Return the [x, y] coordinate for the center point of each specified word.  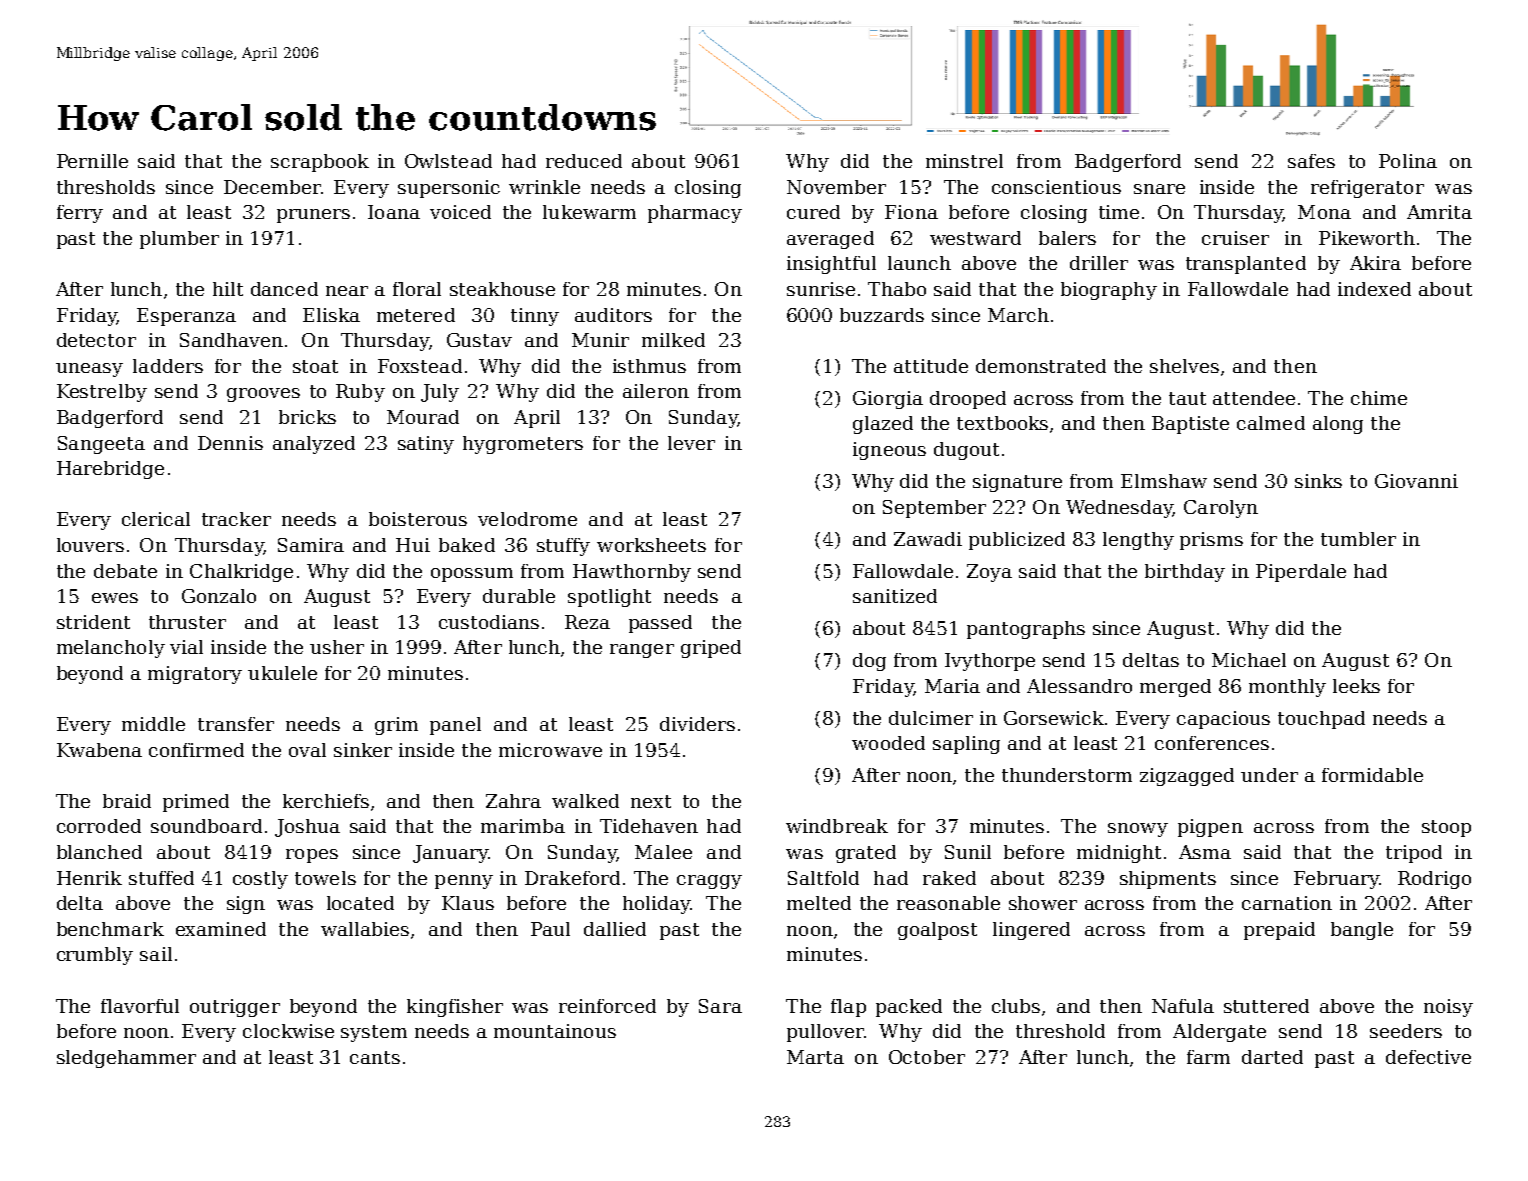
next [651, 801]
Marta [815, 1057]
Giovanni [1416, 481]
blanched [99, 852]
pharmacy [695, 214]
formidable [1372, 775]
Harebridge [110, 470]
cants [375, 1057]
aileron [656, 391]
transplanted [1246, 265]
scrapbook [320, 163]
